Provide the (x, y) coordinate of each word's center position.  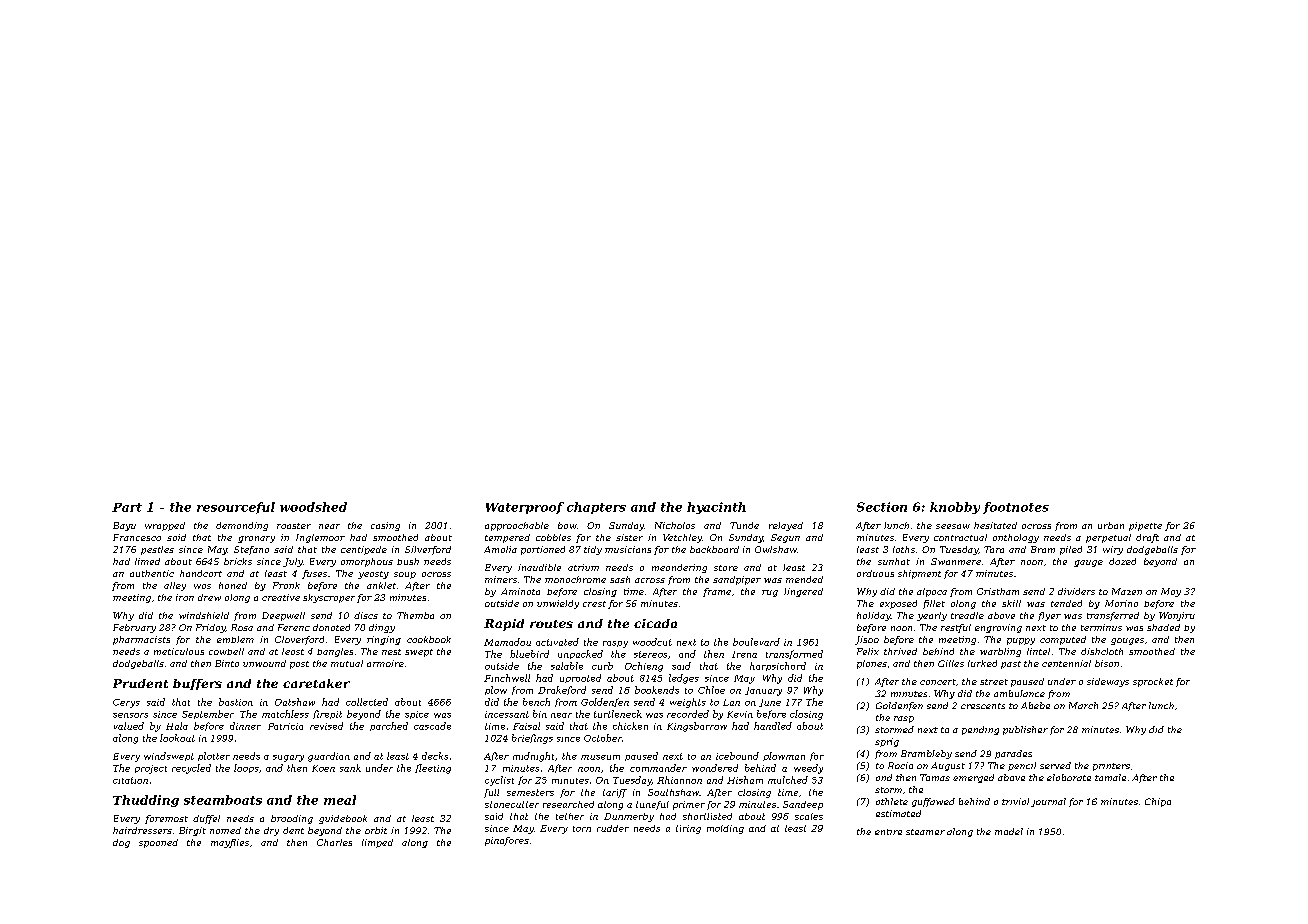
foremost (166, 819)
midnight (533, 757)
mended (804, 579)
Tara (994, 549)
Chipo (1158, 802)
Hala (177, 726)
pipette (1145, 526)
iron (185, 597)
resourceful (236, 508)
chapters (596, 508)
